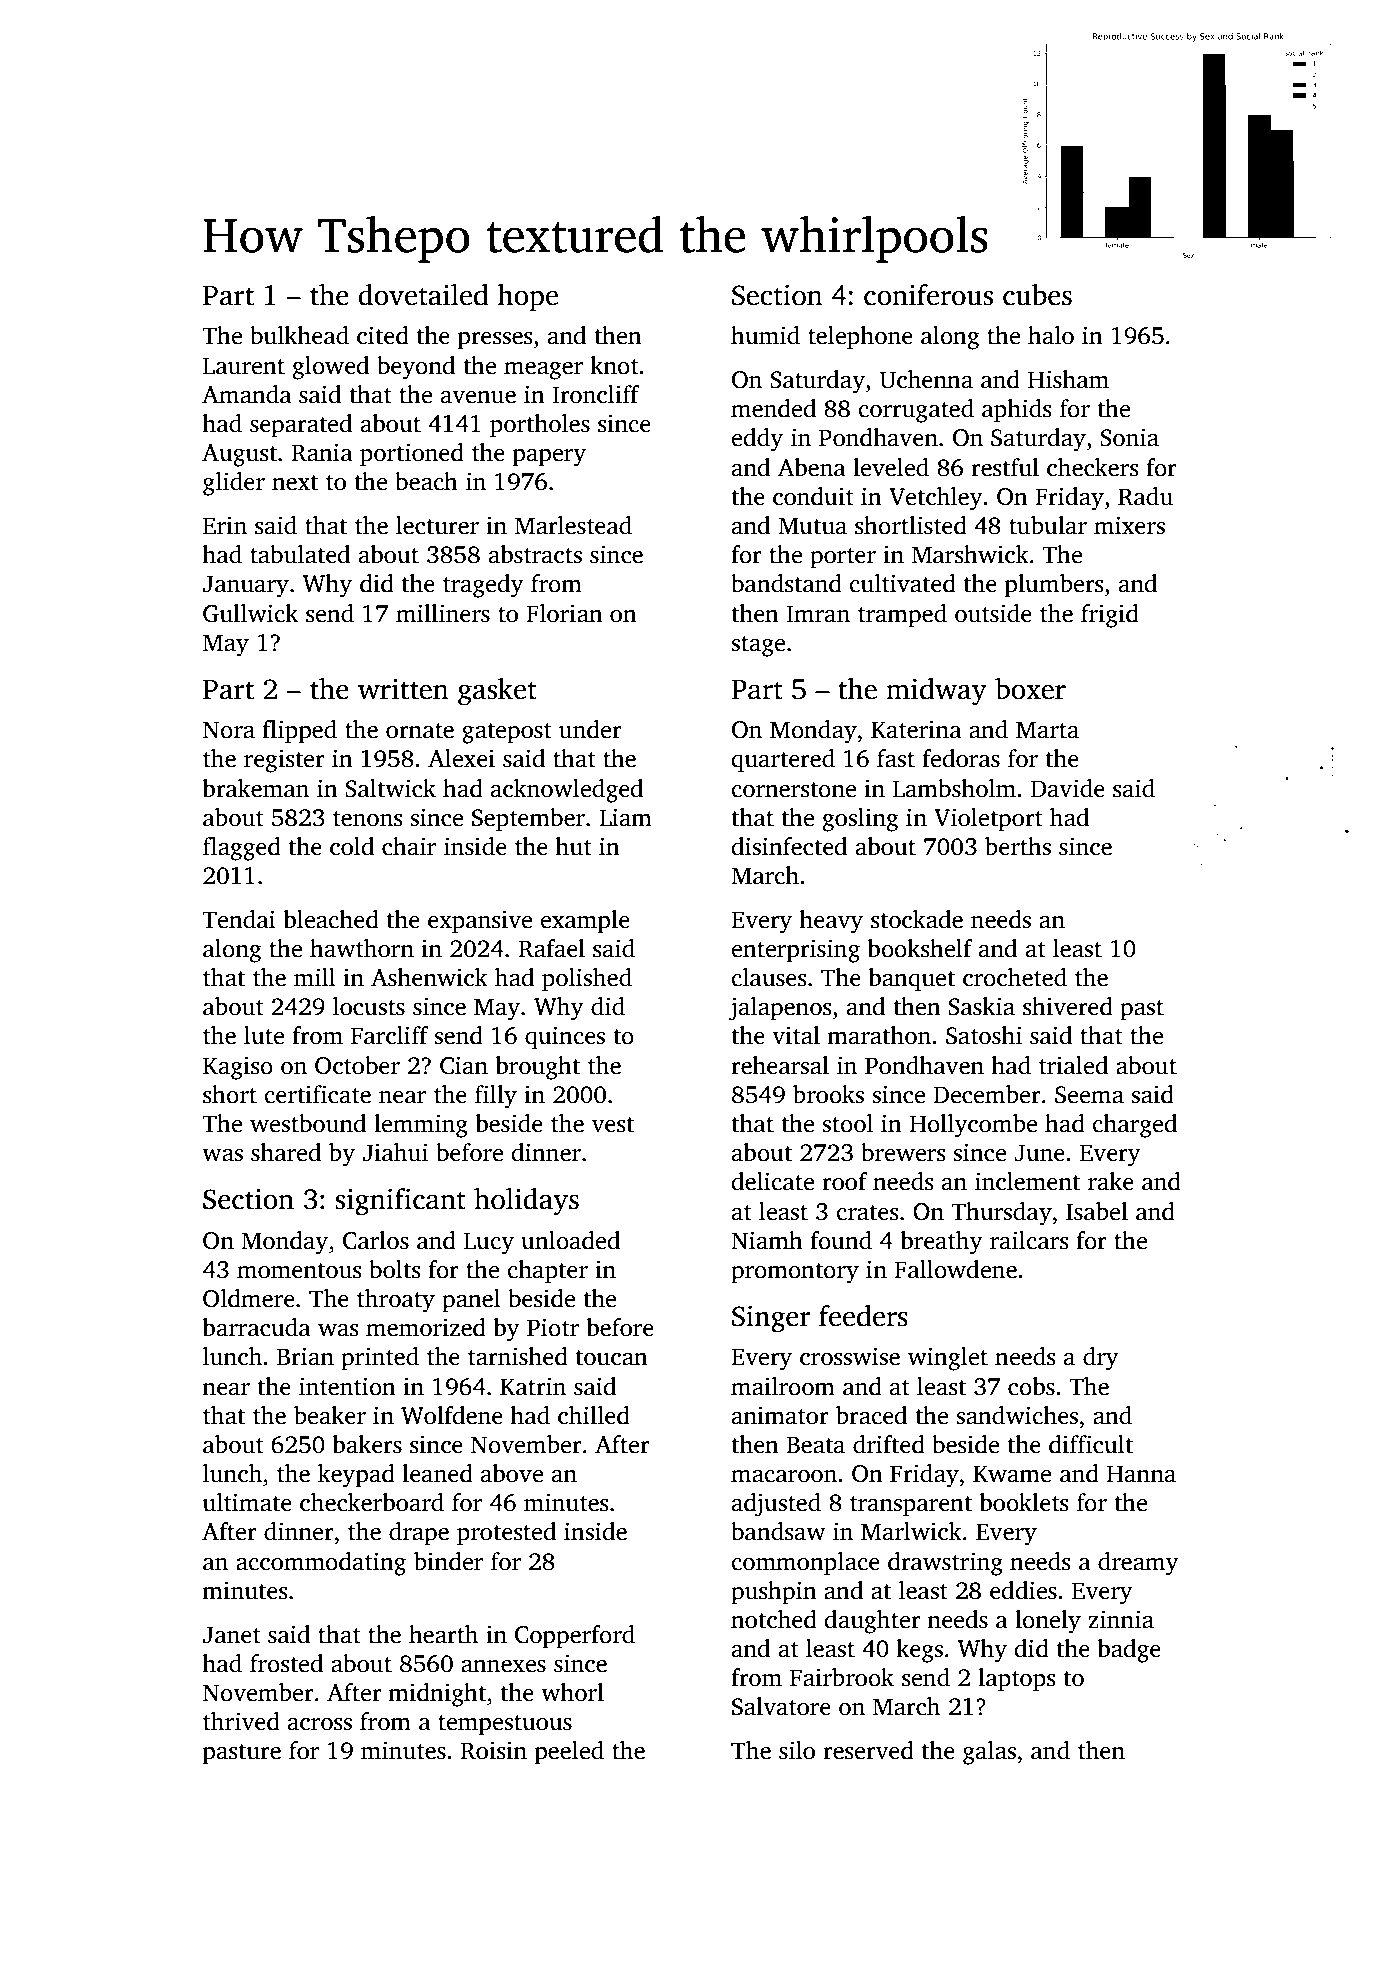 The width and height of the image is (1386, 1969). Describe the element at coordinates (1129, 437) in the image. I see `Sonia` at that location.
